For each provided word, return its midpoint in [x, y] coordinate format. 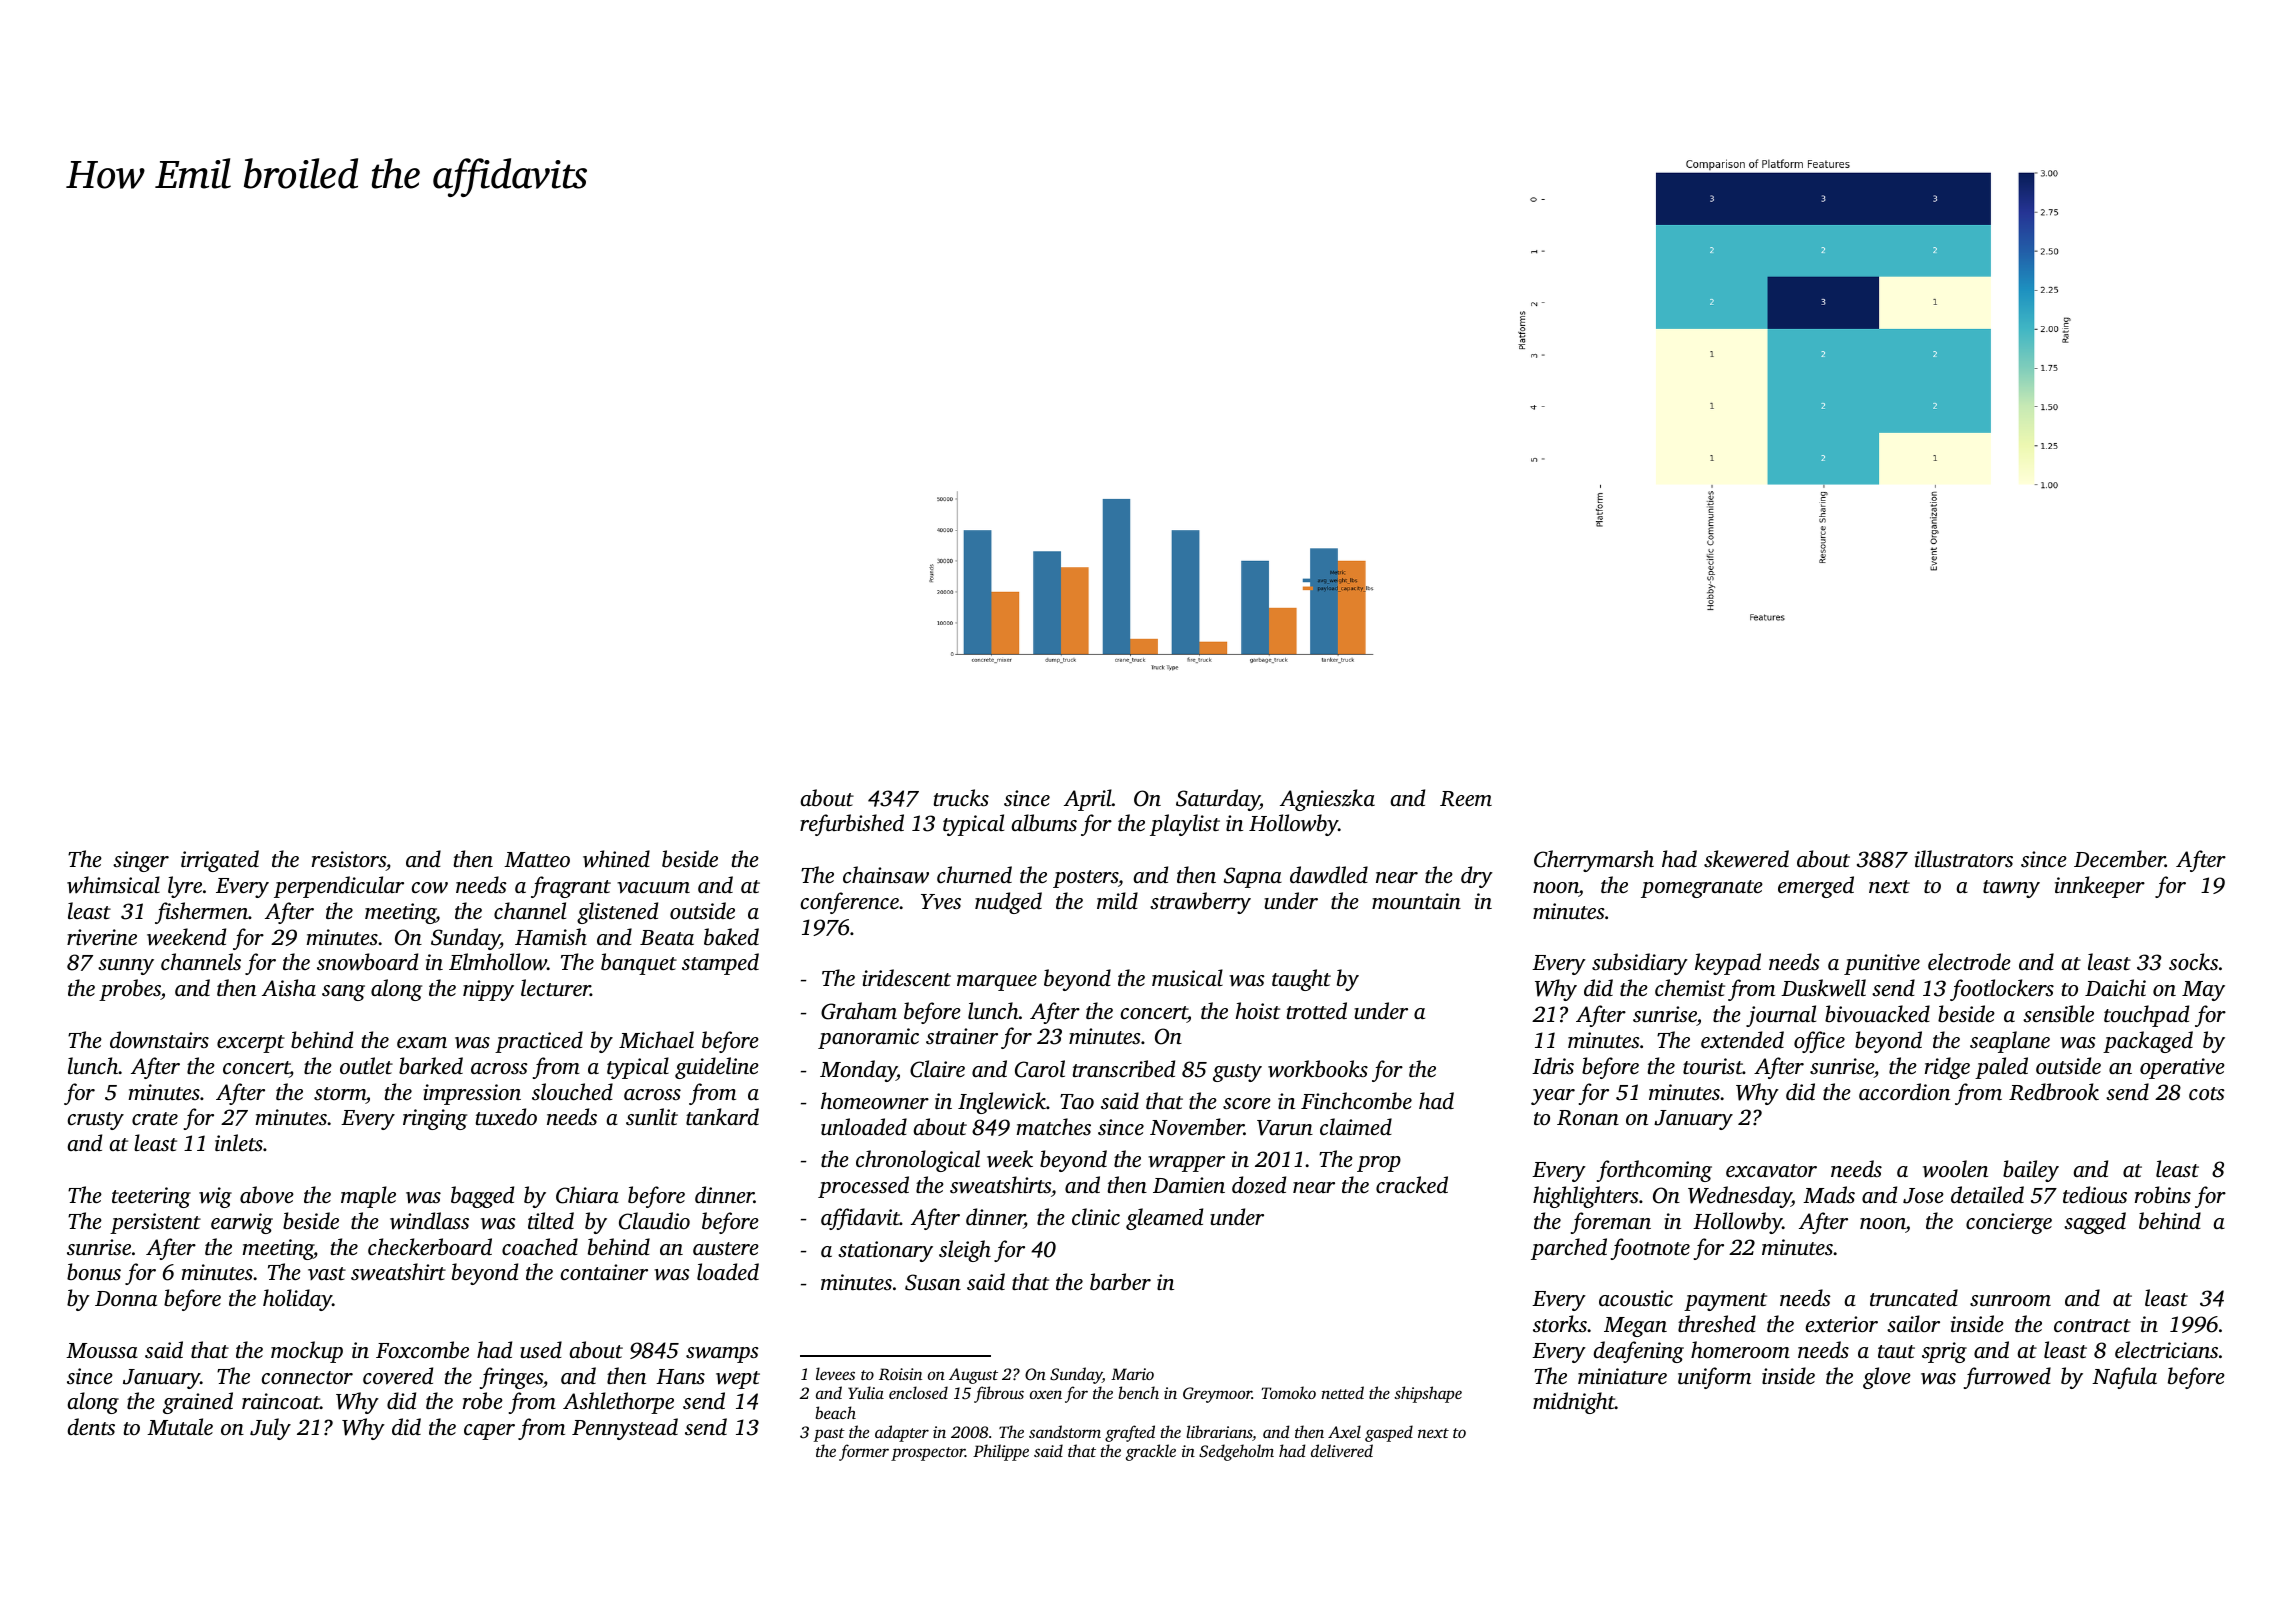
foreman [1611, 1223]
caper [489, 1432]
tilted [551, 1220]
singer [141, 861]
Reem [1466, 799]
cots [2207, 1093]
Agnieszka [1327, 800]
